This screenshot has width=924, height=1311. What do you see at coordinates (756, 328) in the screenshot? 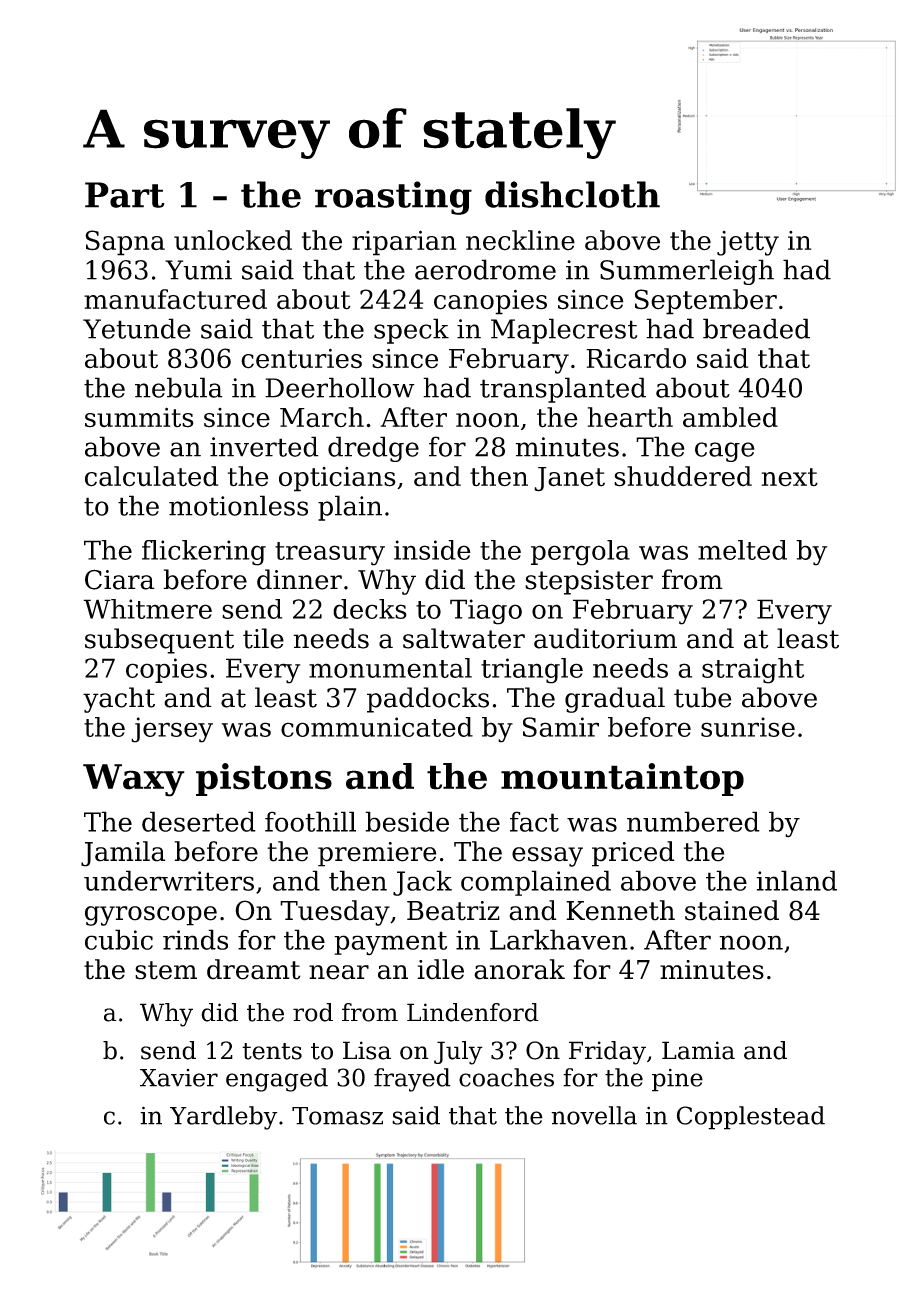
I see `breaded` at bounding box center [756, 328].
